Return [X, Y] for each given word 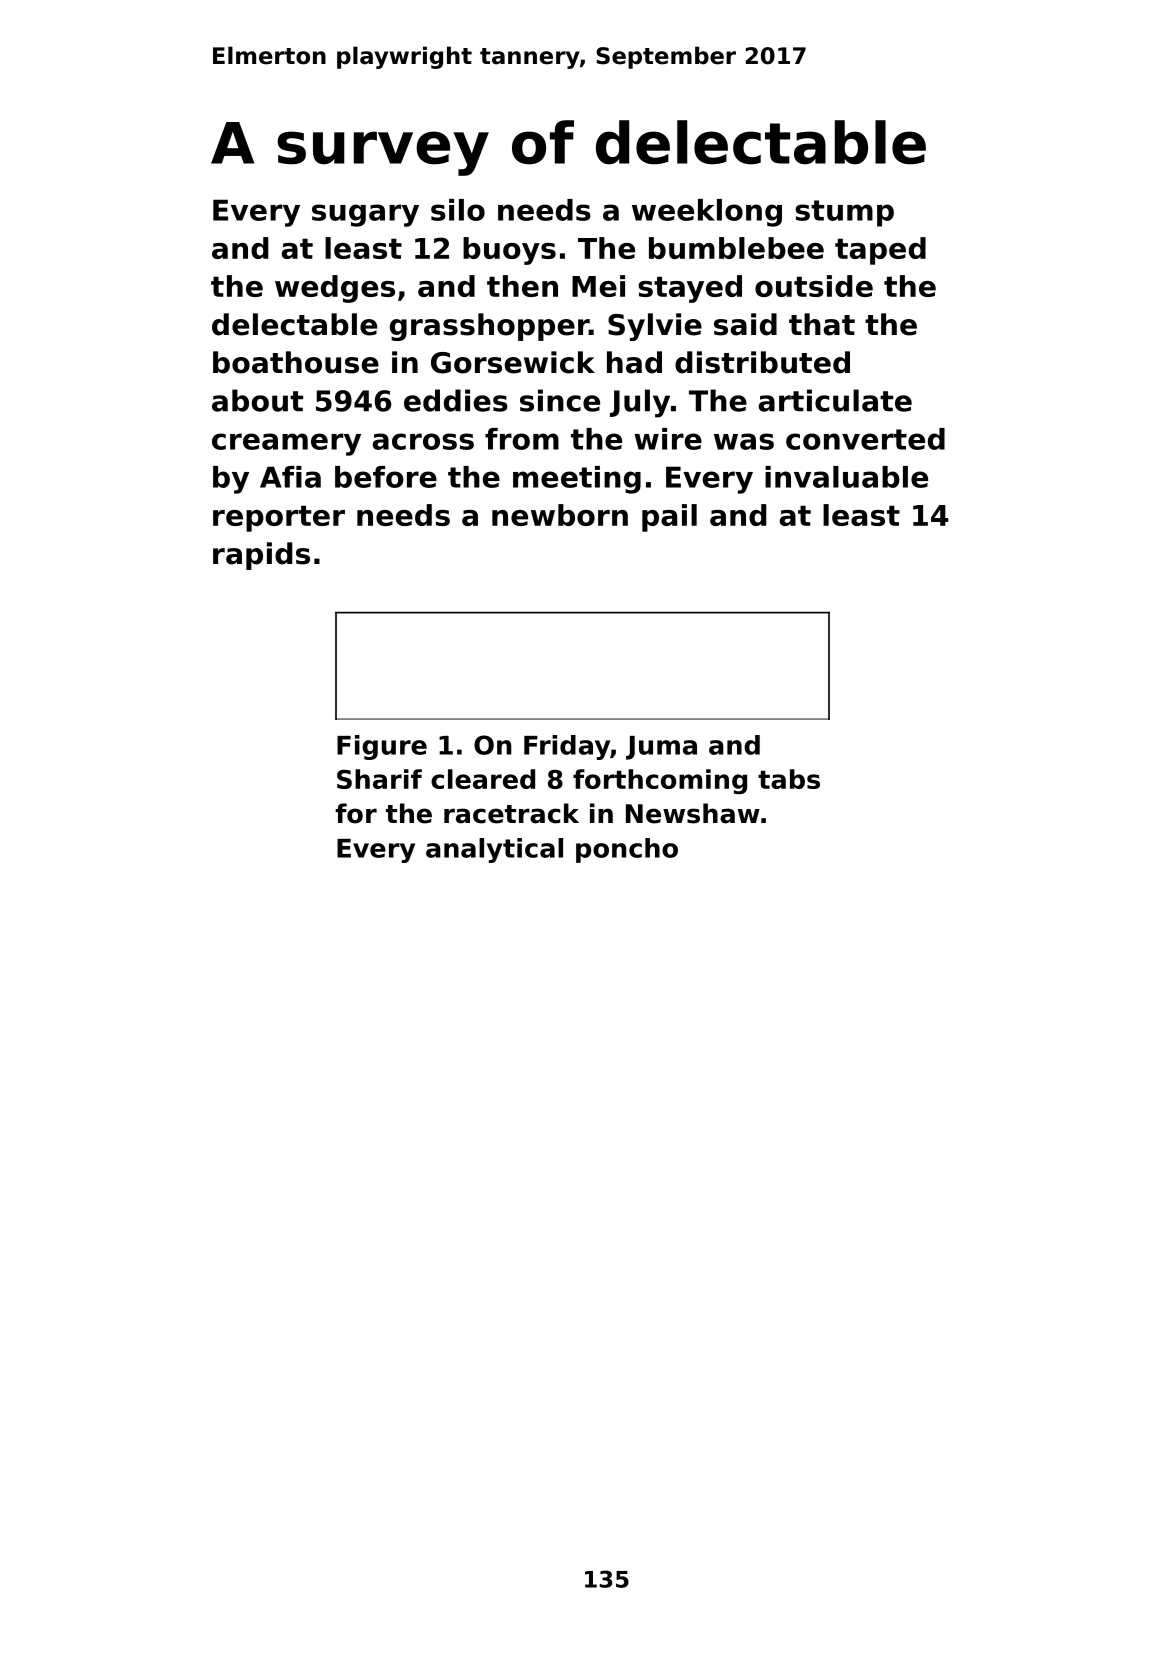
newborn [560, 515]
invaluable [846, 477]
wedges [335, 289]
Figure [382, 747]
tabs [789, 779]
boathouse [296, 362]
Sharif [379, 779]
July [640, 403]
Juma [661, 748]
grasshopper [489, 327]
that [822, 324]
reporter [279, 518]
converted [865, 439]
